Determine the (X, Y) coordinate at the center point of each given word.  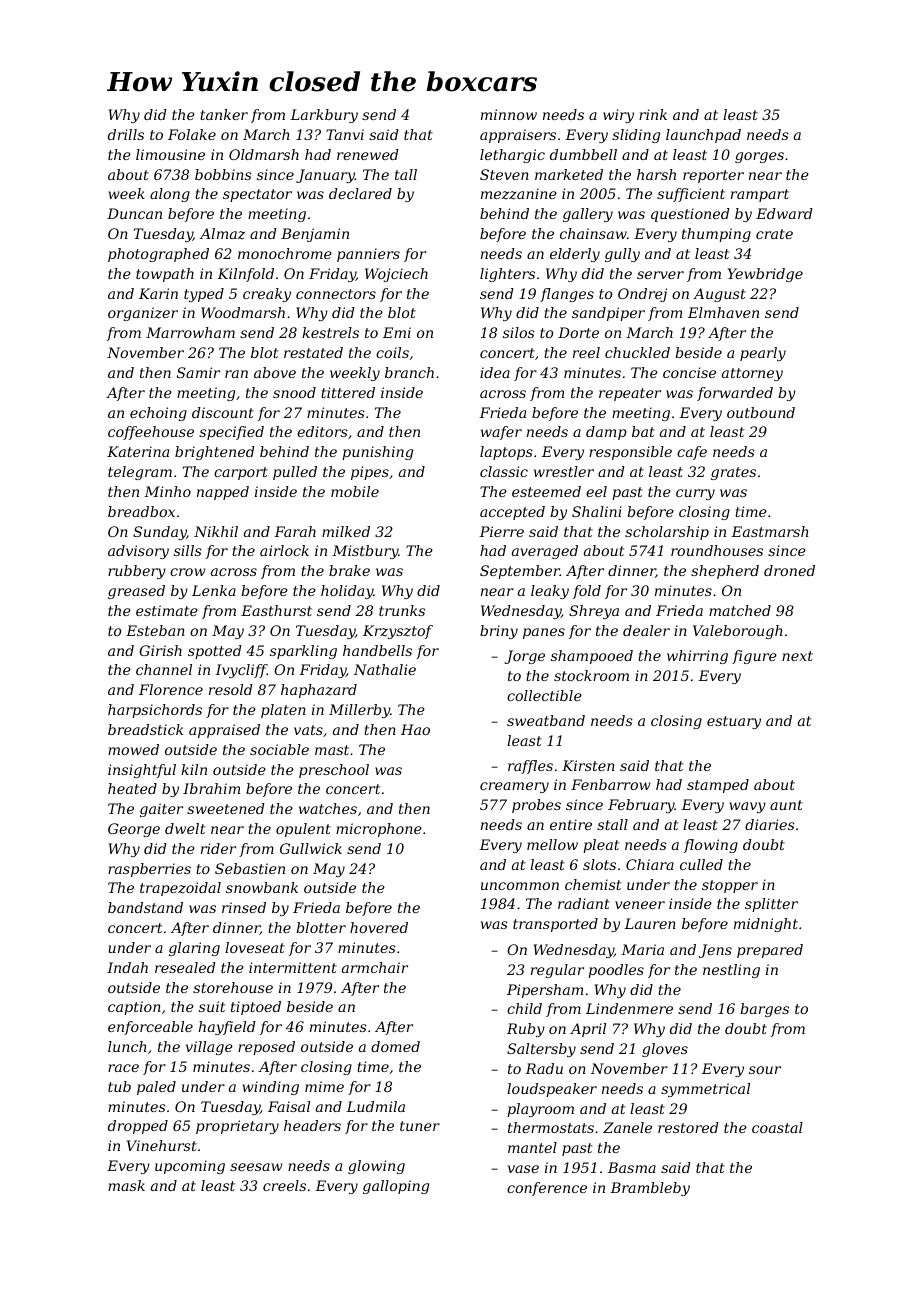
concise (689, 372)
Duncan (134, 213)
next (797, 656)
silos (519, 332)
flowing (711, 846)
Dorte (578, 332)
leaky (550, 592)
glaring (194, 949)
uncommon (520, 886)
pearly (763, 354)
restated (313, 352)
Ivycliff (241, 671)
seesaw (256, 1167)
